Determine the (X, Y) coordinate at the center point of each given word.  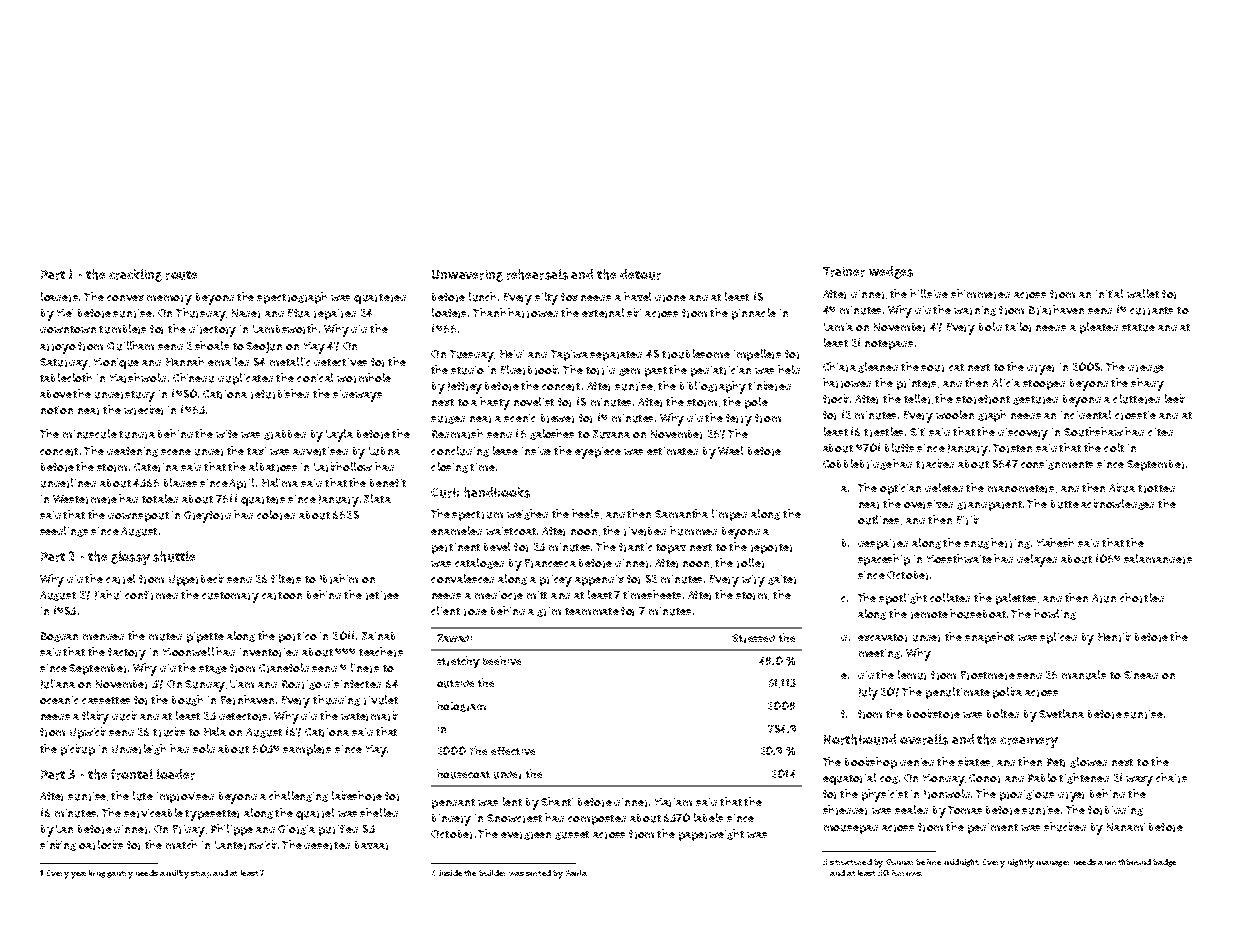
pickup (78, 750)
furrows (907, 873)
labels (708, 817)
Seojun (264, 347)
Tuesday (471, 356)
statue (1138, 328)
